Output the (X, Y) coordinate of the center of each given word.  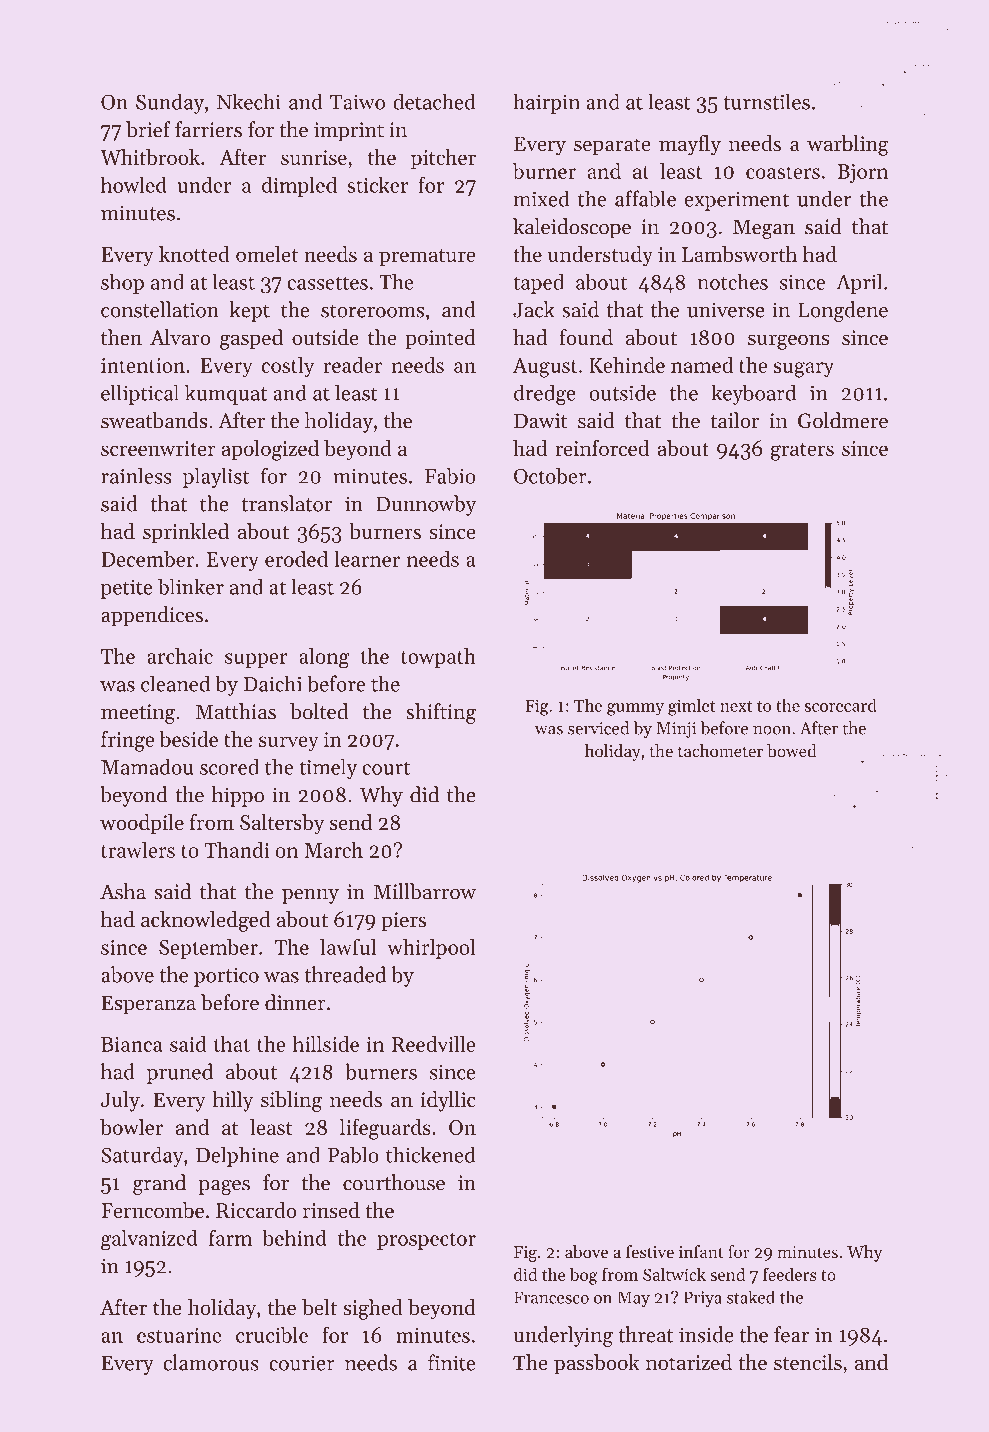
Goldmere (843, 420)
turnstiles (766, 101)
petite (127, 589)
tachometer (720, 751)
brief (148, 129)
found (586, 337)
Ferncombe (152, 1210)
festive (650, 1251)
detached (434, 101)
